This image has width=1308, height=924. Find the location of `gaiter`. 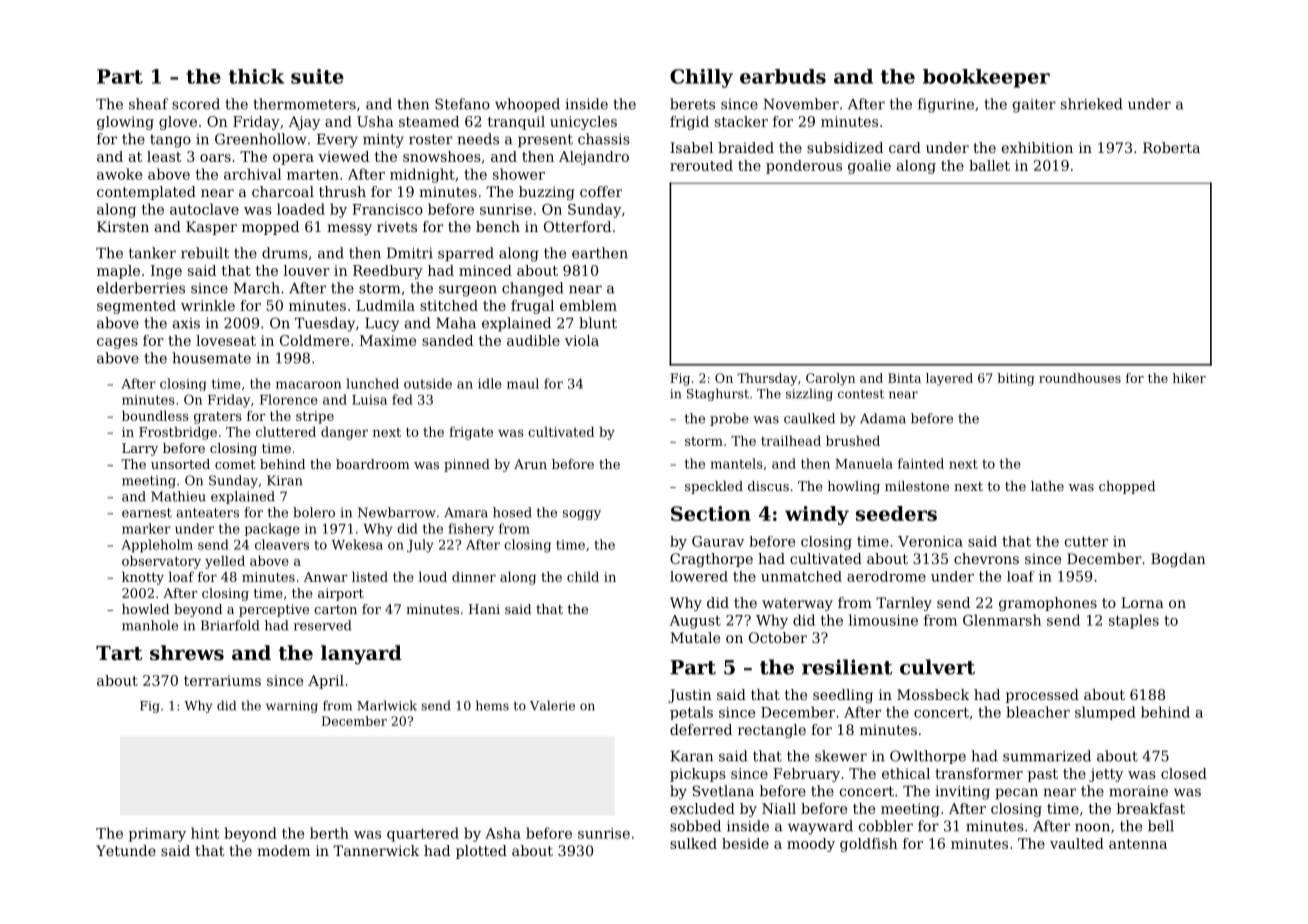

gaiter is located at coordinates (1034, 106).
